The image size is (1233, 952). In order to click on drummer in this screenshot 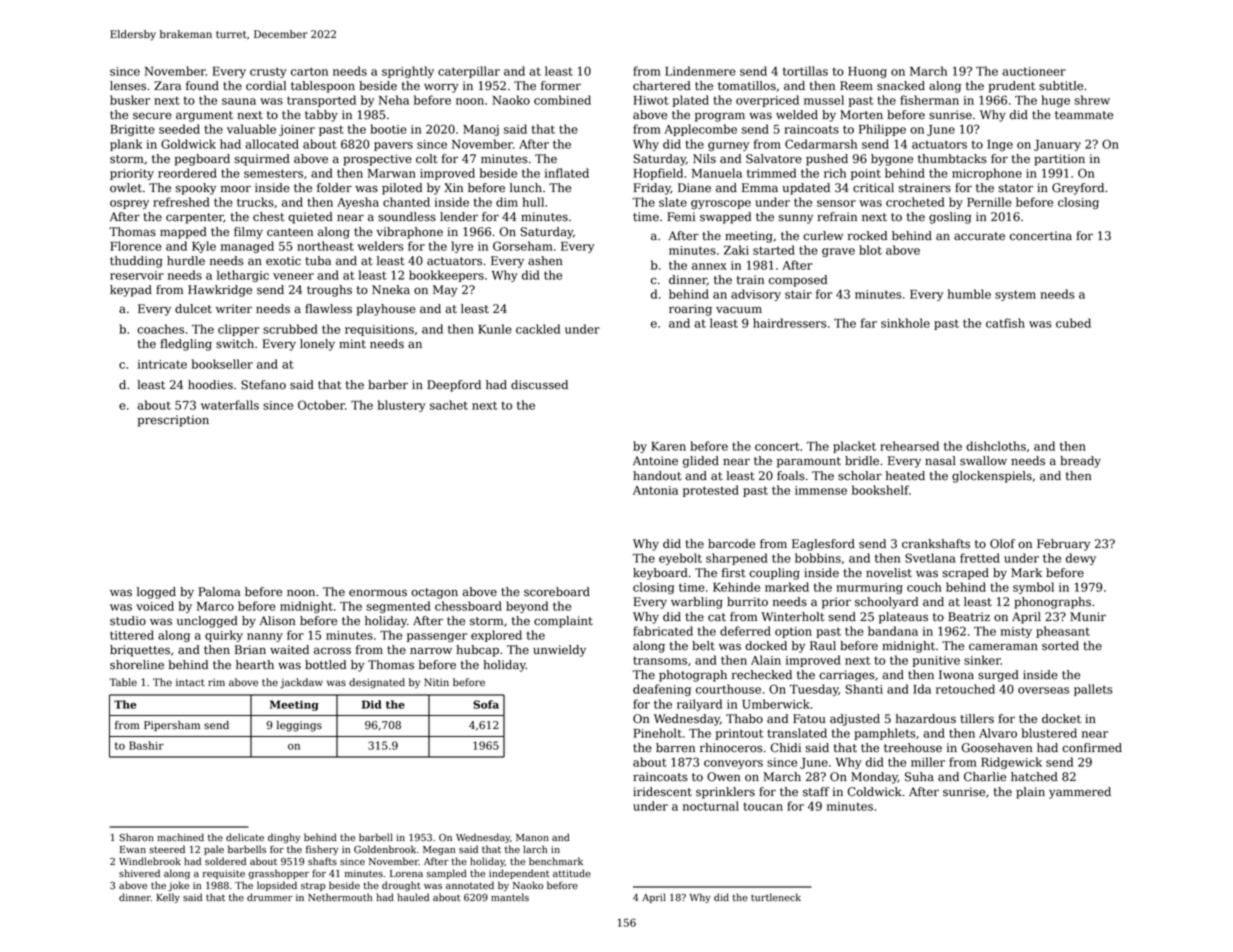, I will do `click(270, 897)`.
